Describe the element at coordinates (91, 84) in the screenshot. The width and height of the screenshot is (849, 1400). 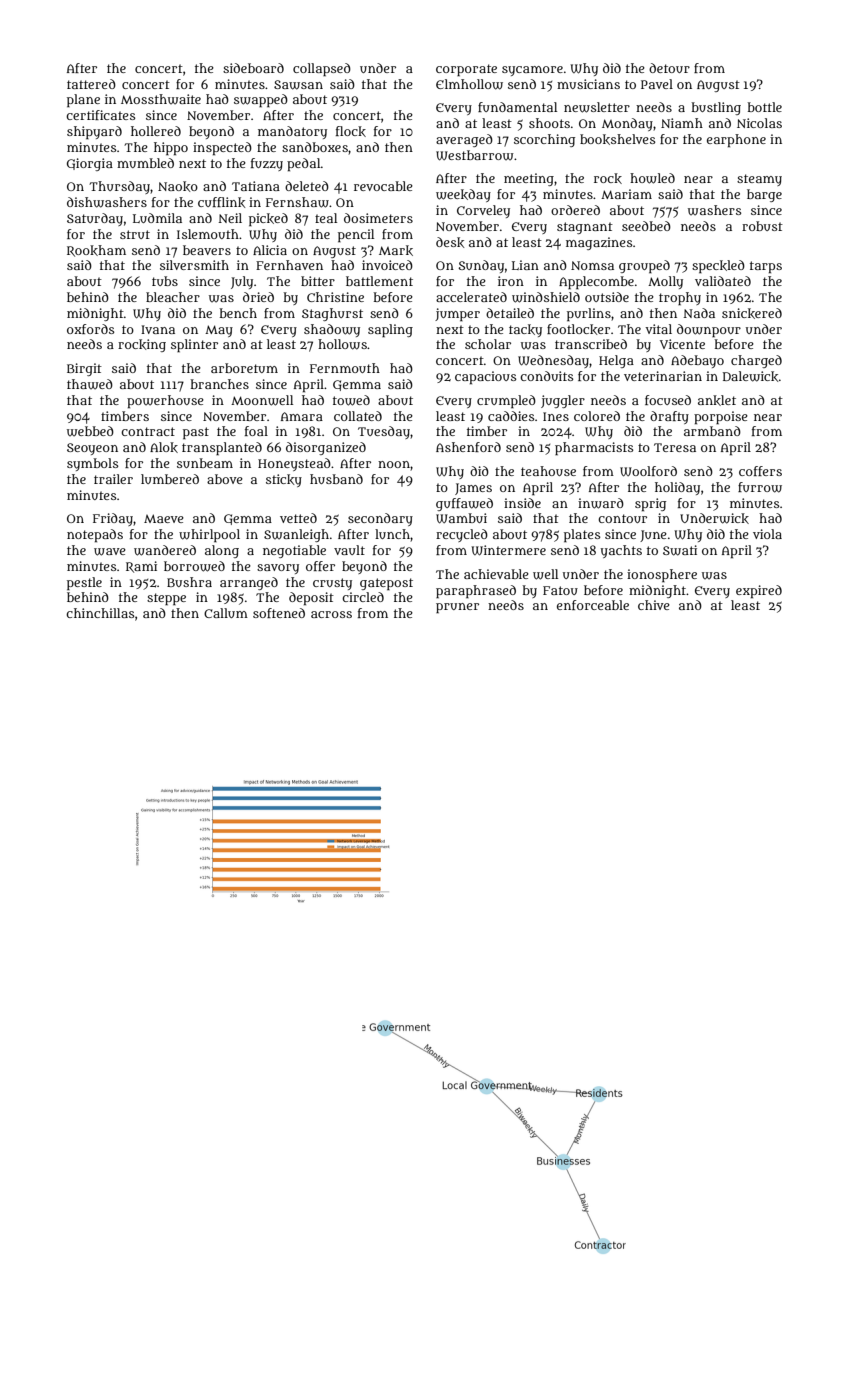
I see `tattered` at that location.
